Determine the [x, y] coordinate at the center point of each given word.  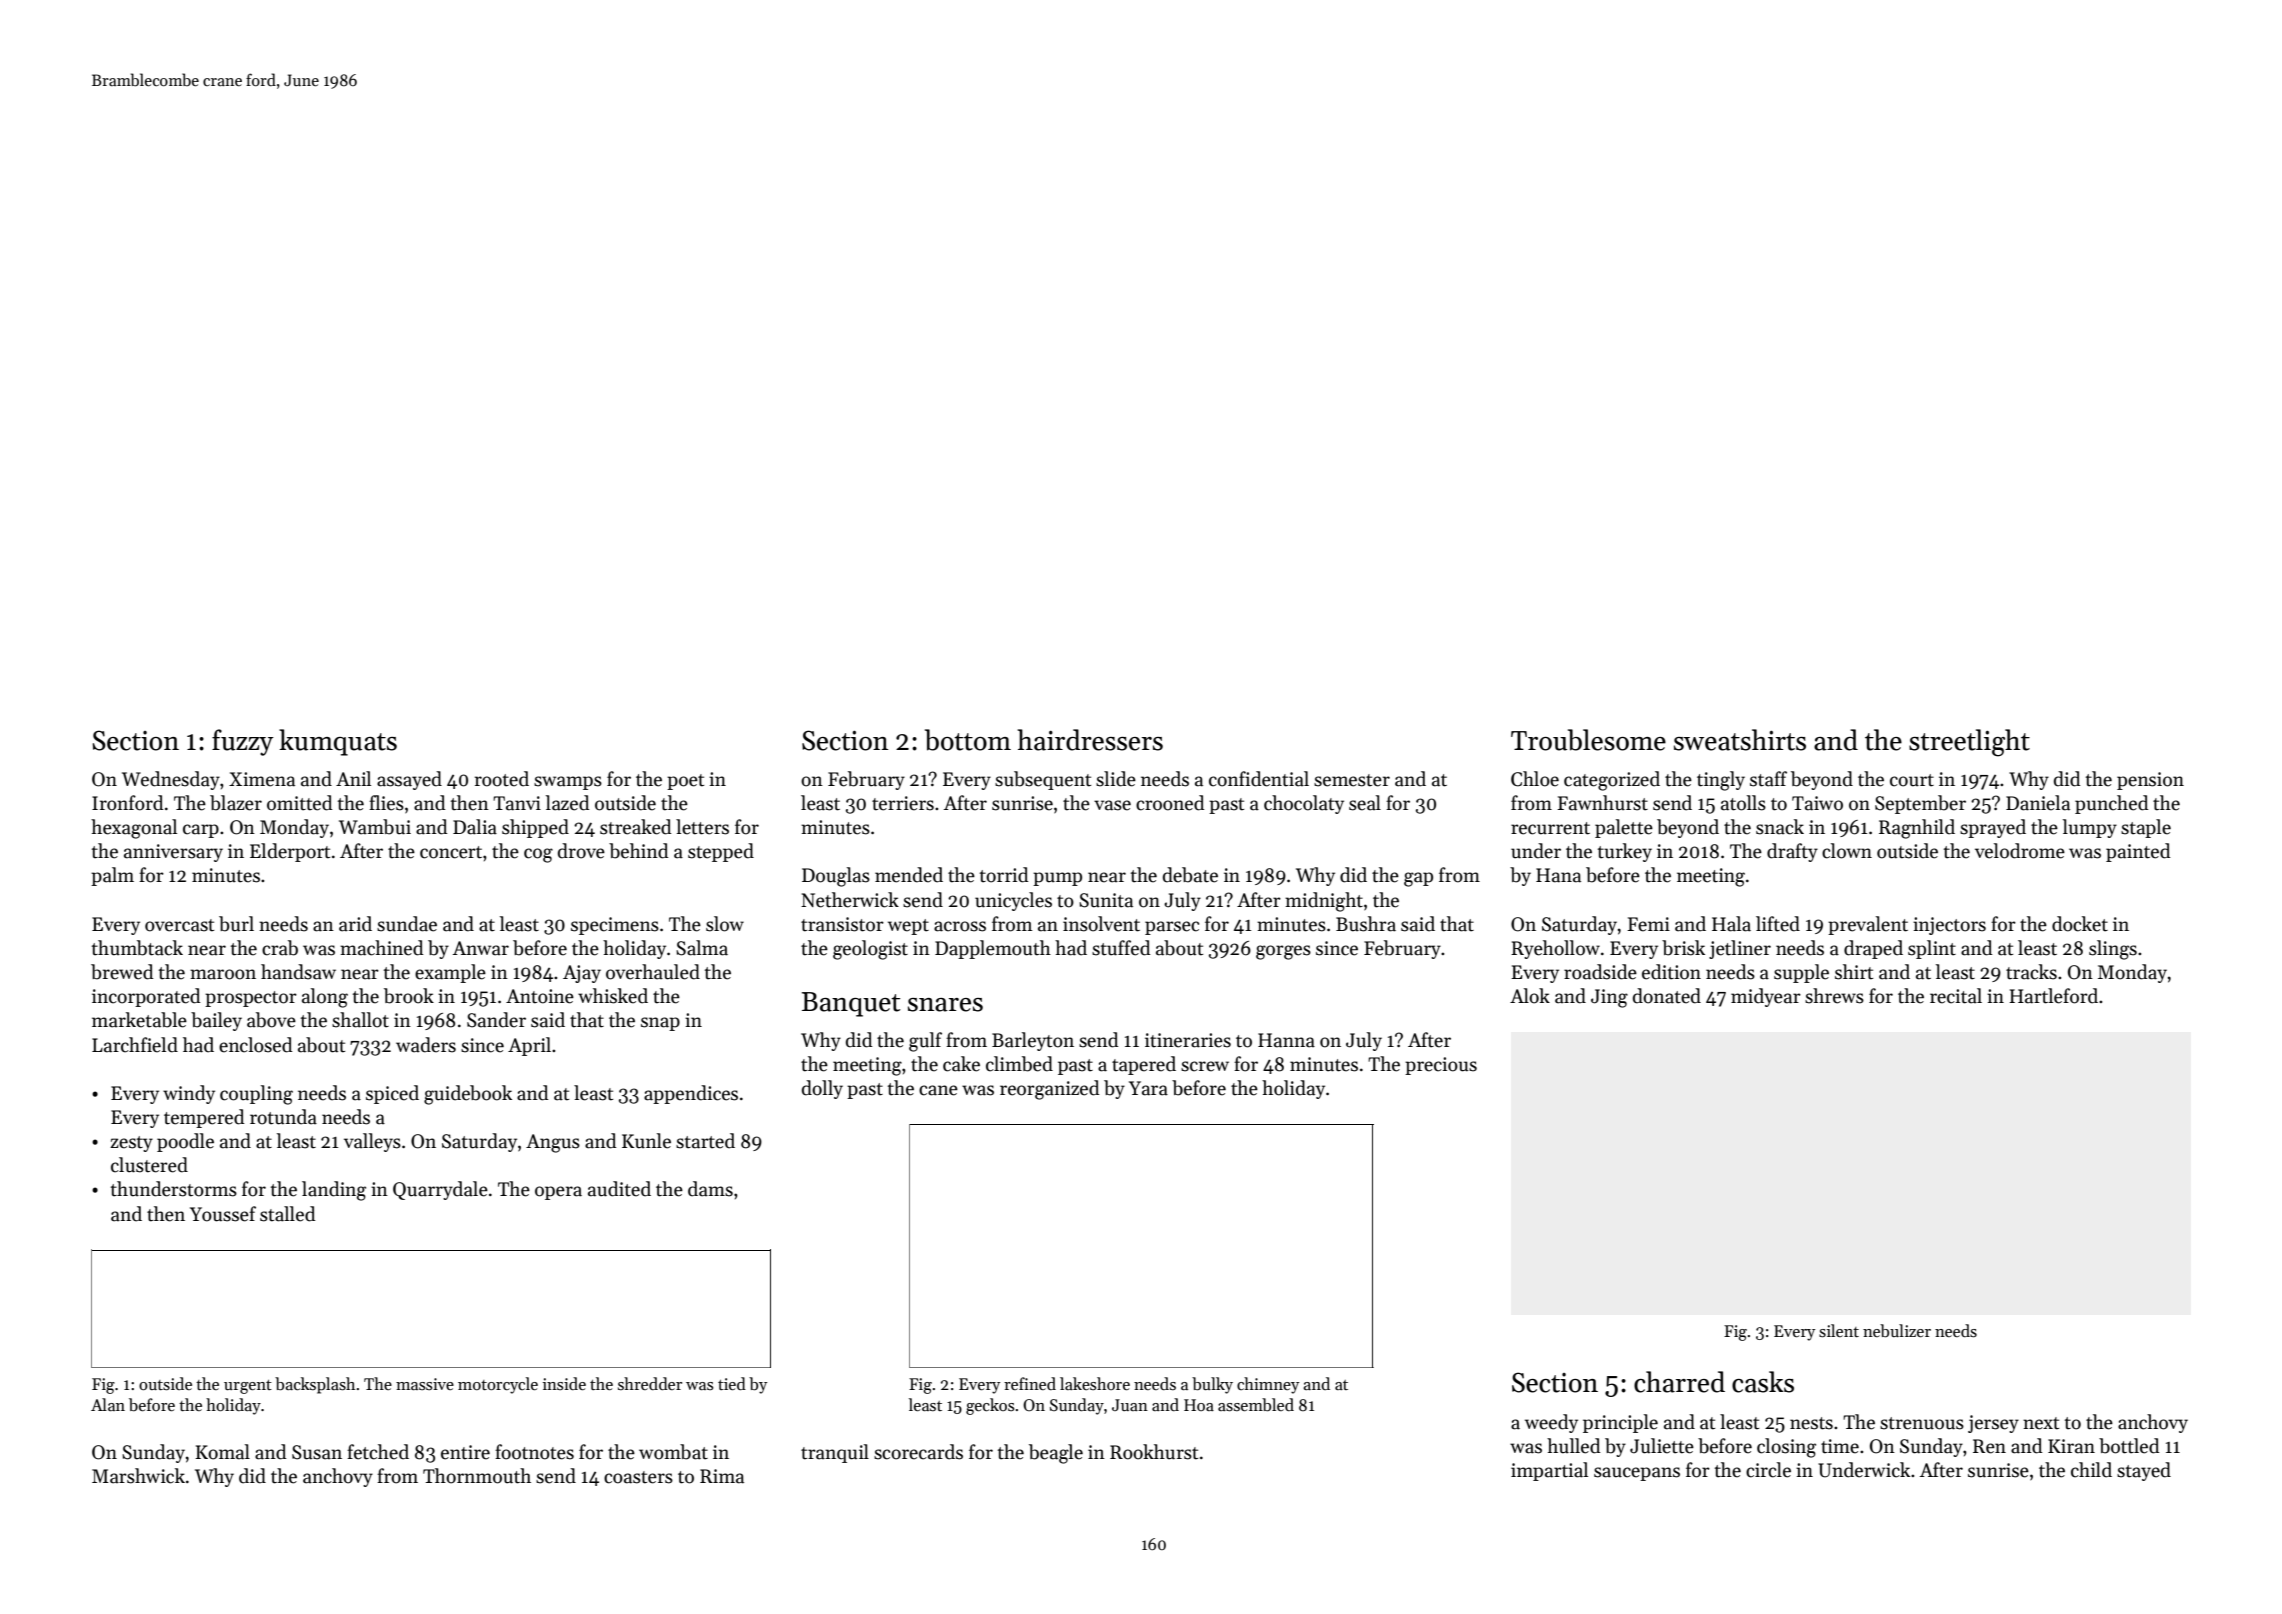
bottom [968, 740]
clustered [149, 1165]
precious [1441, 1066]
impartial [1549, 1471]
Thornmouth [477, 1476]
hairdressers [1090, 740]
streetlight [1969, 743]
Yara [1148, 1088]
